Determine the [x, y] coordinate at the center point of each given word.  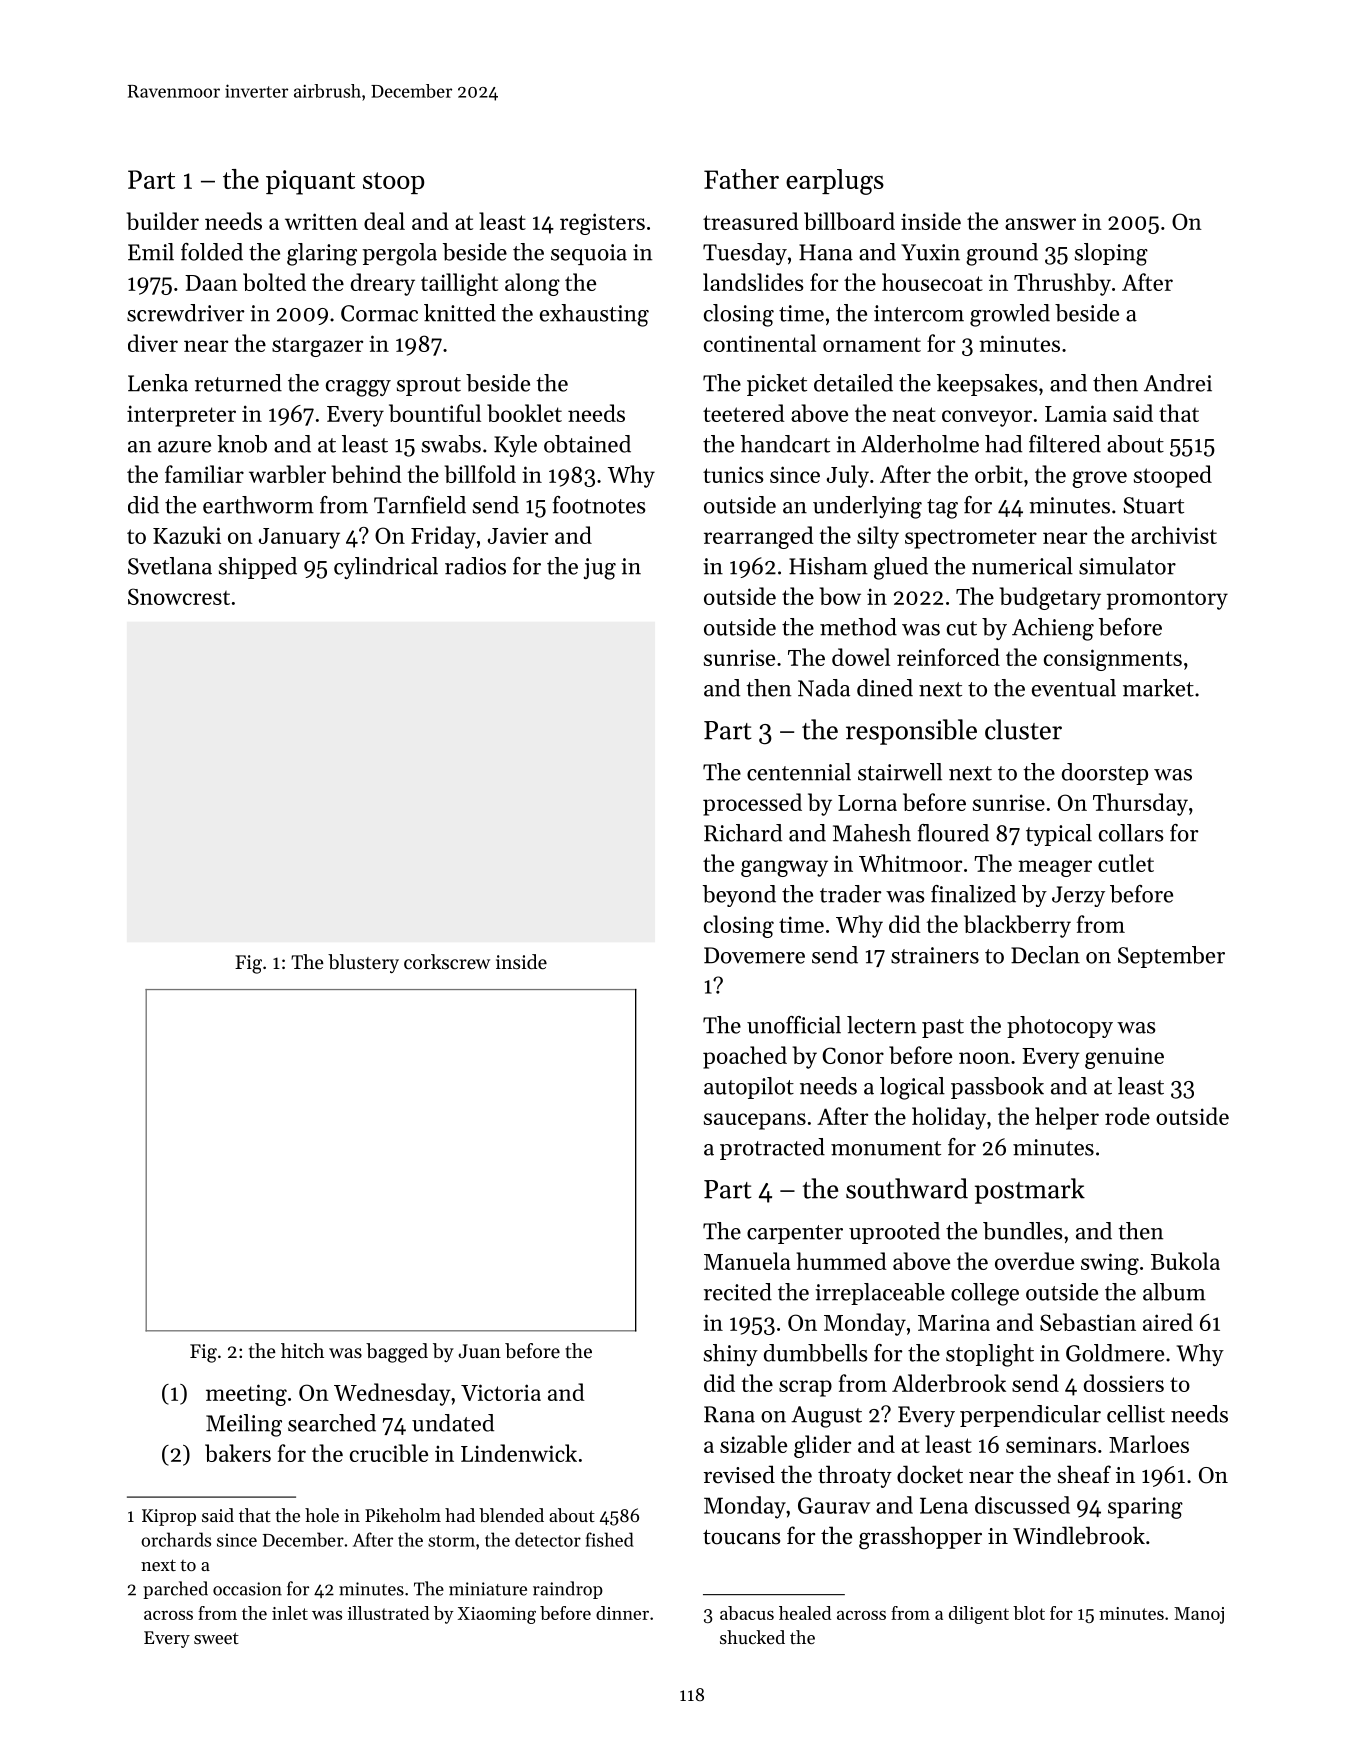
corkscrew [447, 962]
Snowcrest [179, 596]
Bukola [1185, 1261]
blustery [363, 963]
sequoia [589, 254]
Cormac [379, 313]
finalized [973, 894]
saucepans [755, 1121]
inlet [290, 1613]
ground [1002, 254]
